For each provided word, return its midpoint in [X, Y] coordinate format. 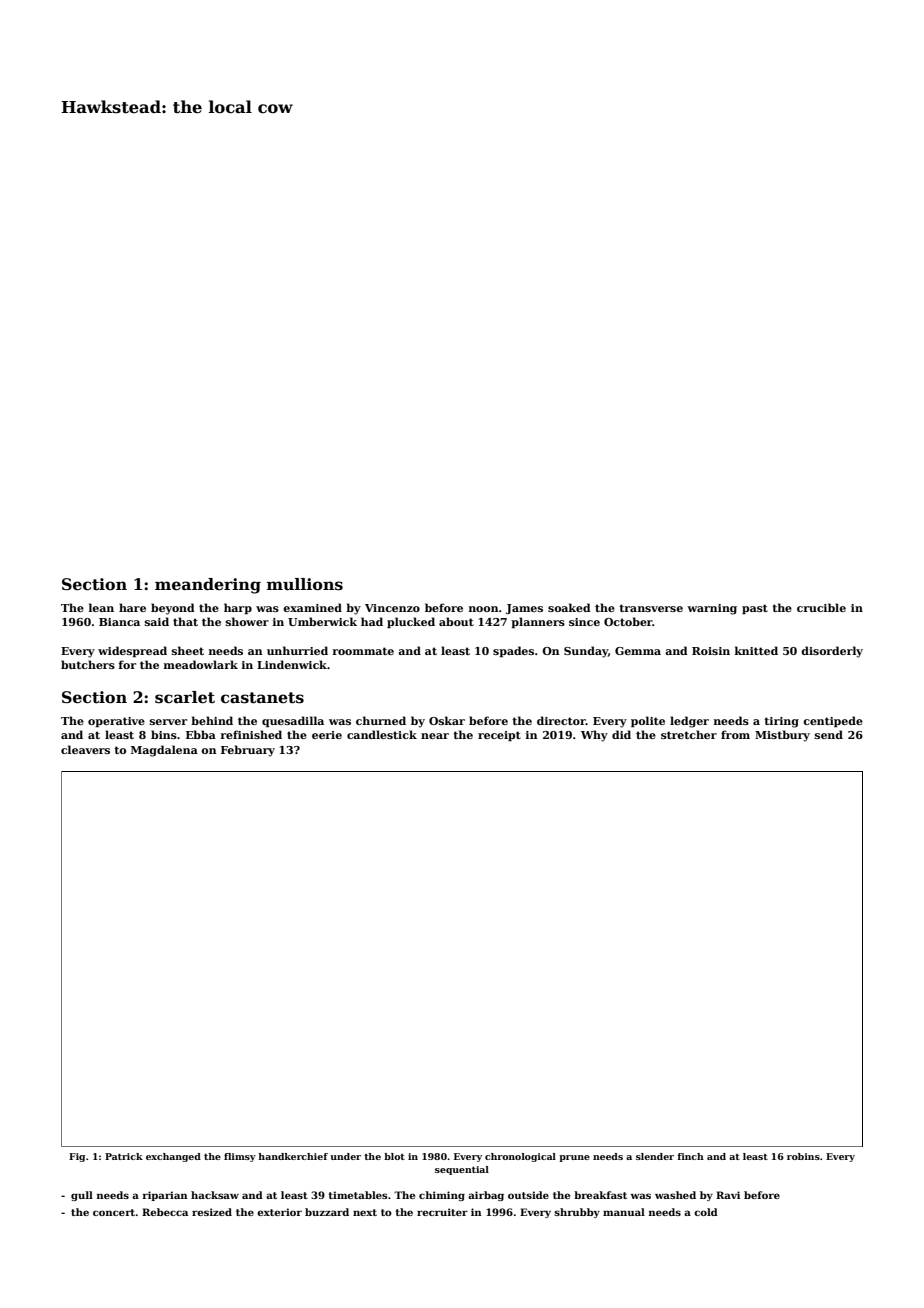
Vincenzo [392, 608]
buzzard [327, 1212]
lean [101, 607]
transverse [651, 608]
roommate [363, 651]
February [248, 751]
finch [690, 1156]
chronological [520, 1157]
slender [655, 1156]
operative [116, 722]
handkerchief [293, 1156]
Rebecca [165, 1212]
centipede [833, 721]
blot [394, 1156]
